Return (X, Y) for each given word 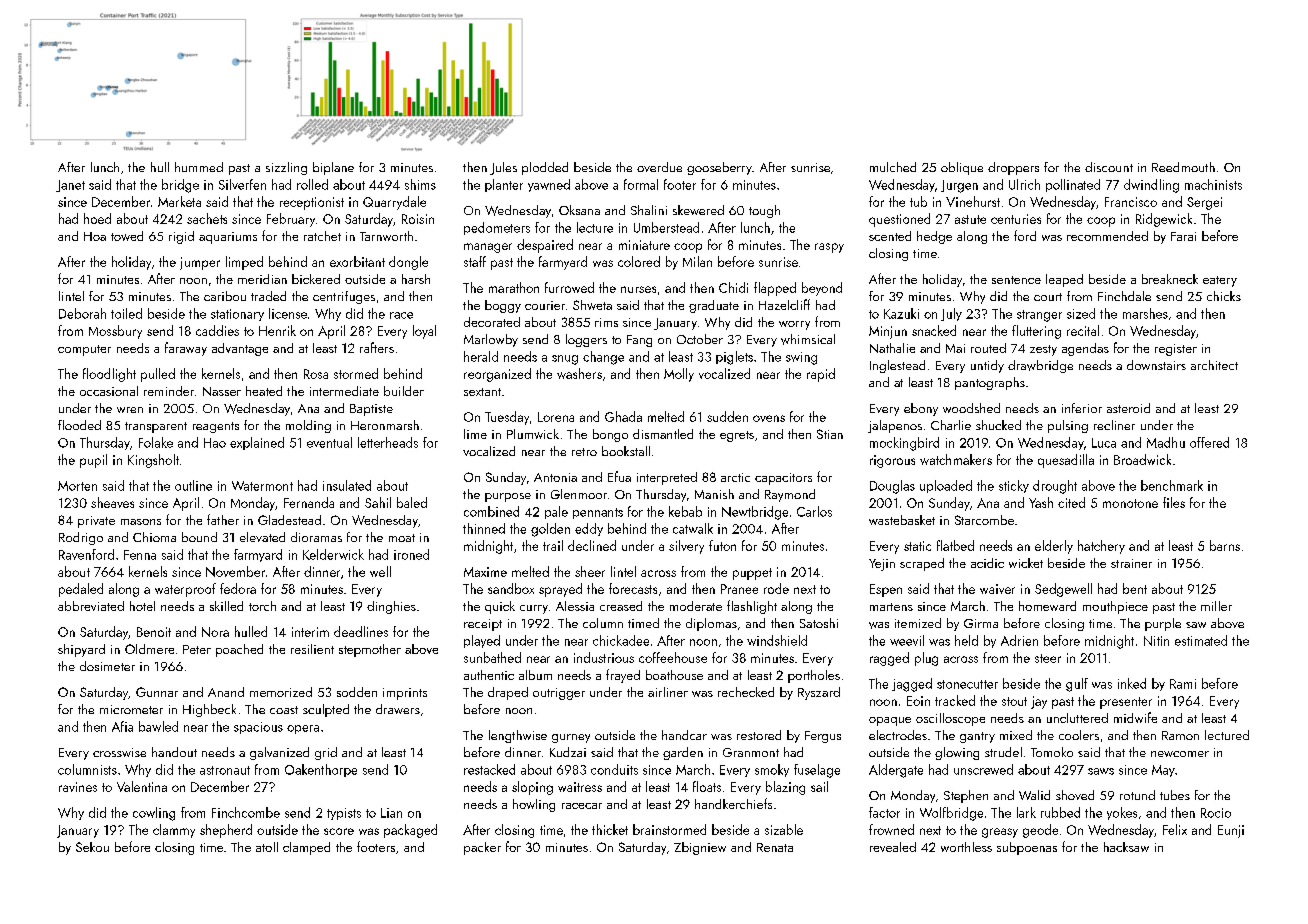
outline (193, 485)
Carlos (814, 511)
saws (1101, 771)
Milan (697, 261)
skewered (698, 210)
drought (1055, 487)
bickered (316, 279)
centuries (1016, 219)
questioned (899, 220)
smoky (772, 770)
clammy (174, 831)
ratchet (322, 236)
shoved (1075, 795)
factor (884, 812)
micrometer (131, 709)
